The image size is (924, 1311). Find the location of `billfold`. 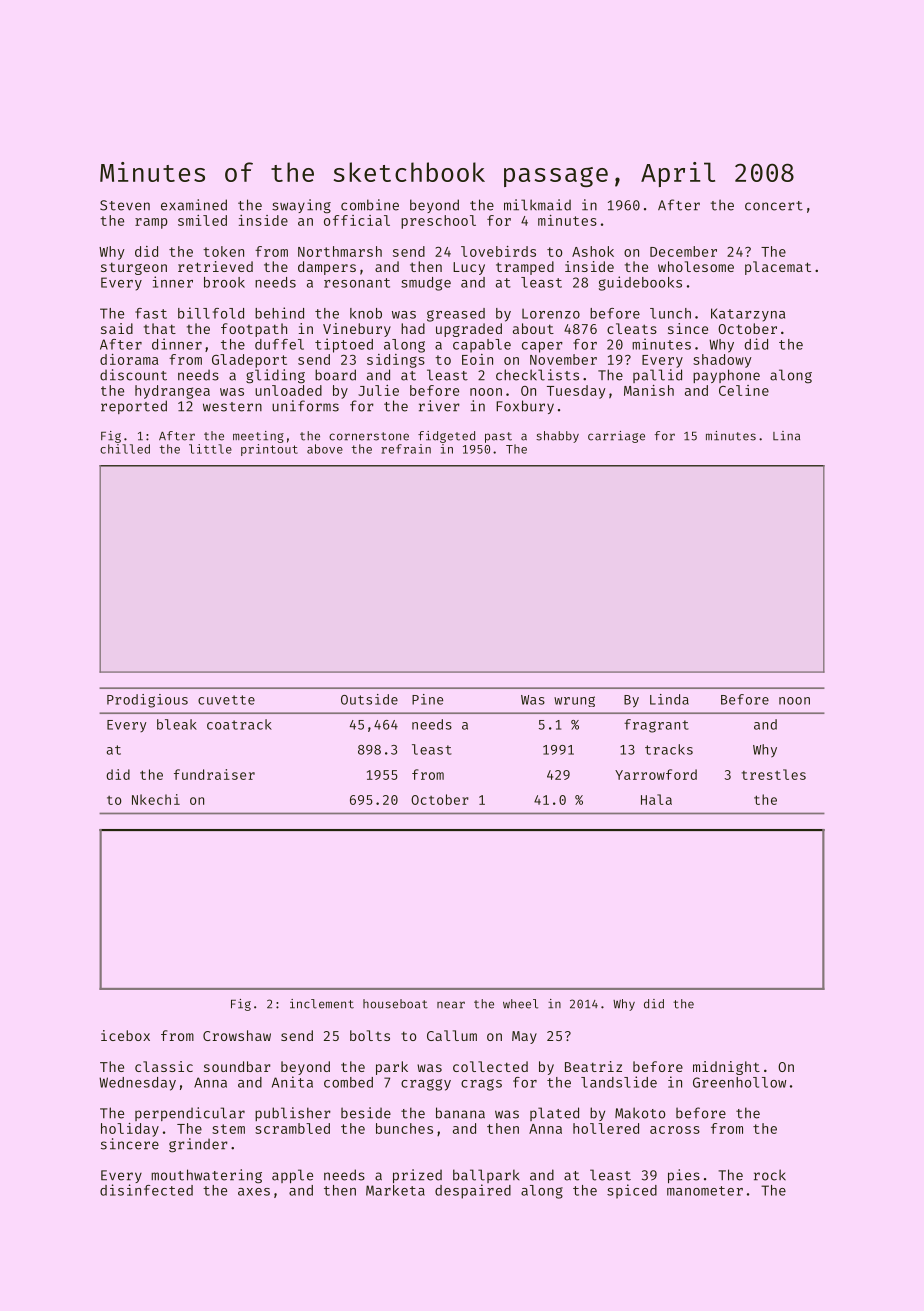

billfold is located at coordinates (211, 313).
